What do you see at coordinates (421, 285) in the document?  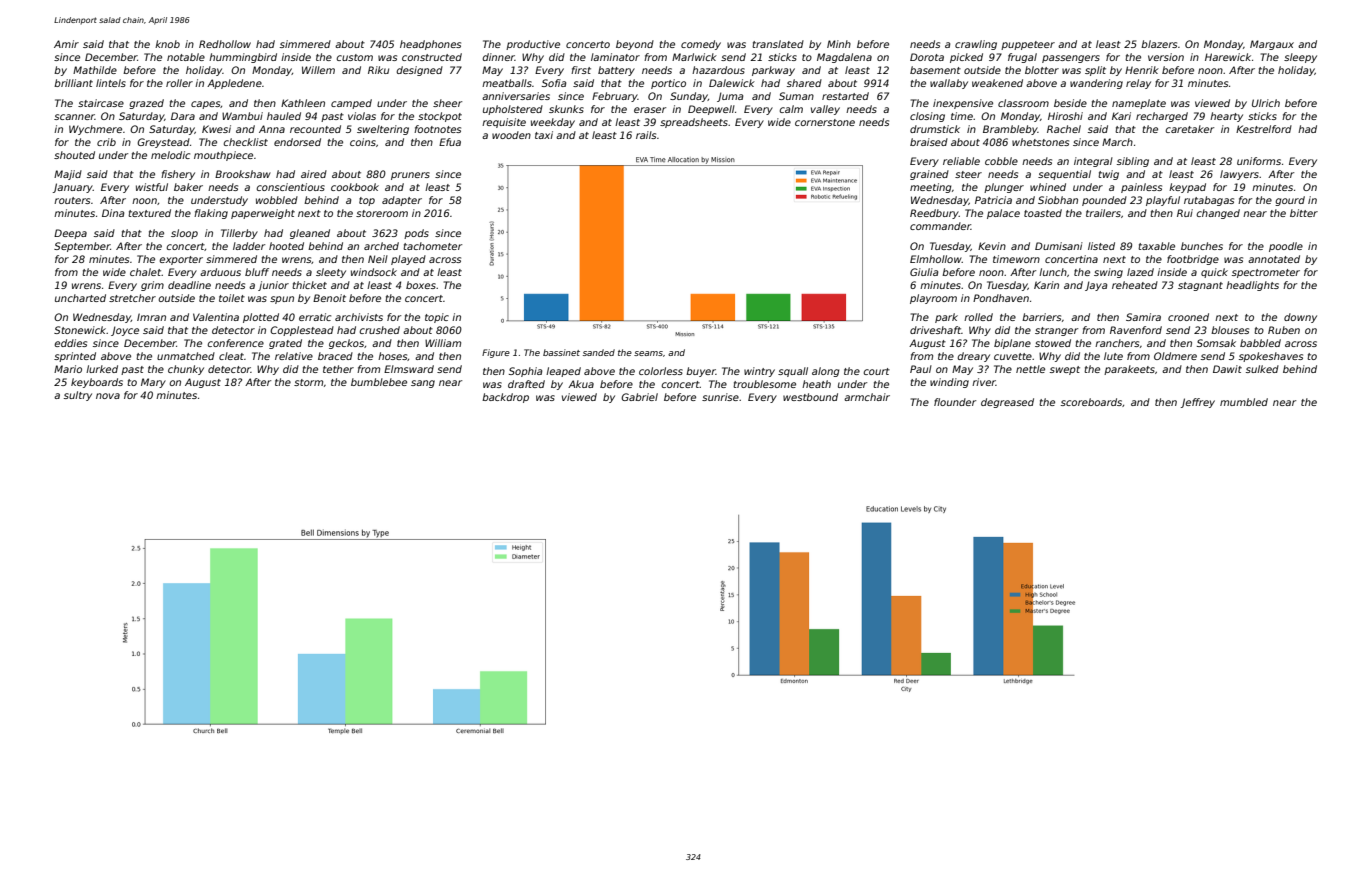 I see `boxes` at bounding box center [421, 285].
